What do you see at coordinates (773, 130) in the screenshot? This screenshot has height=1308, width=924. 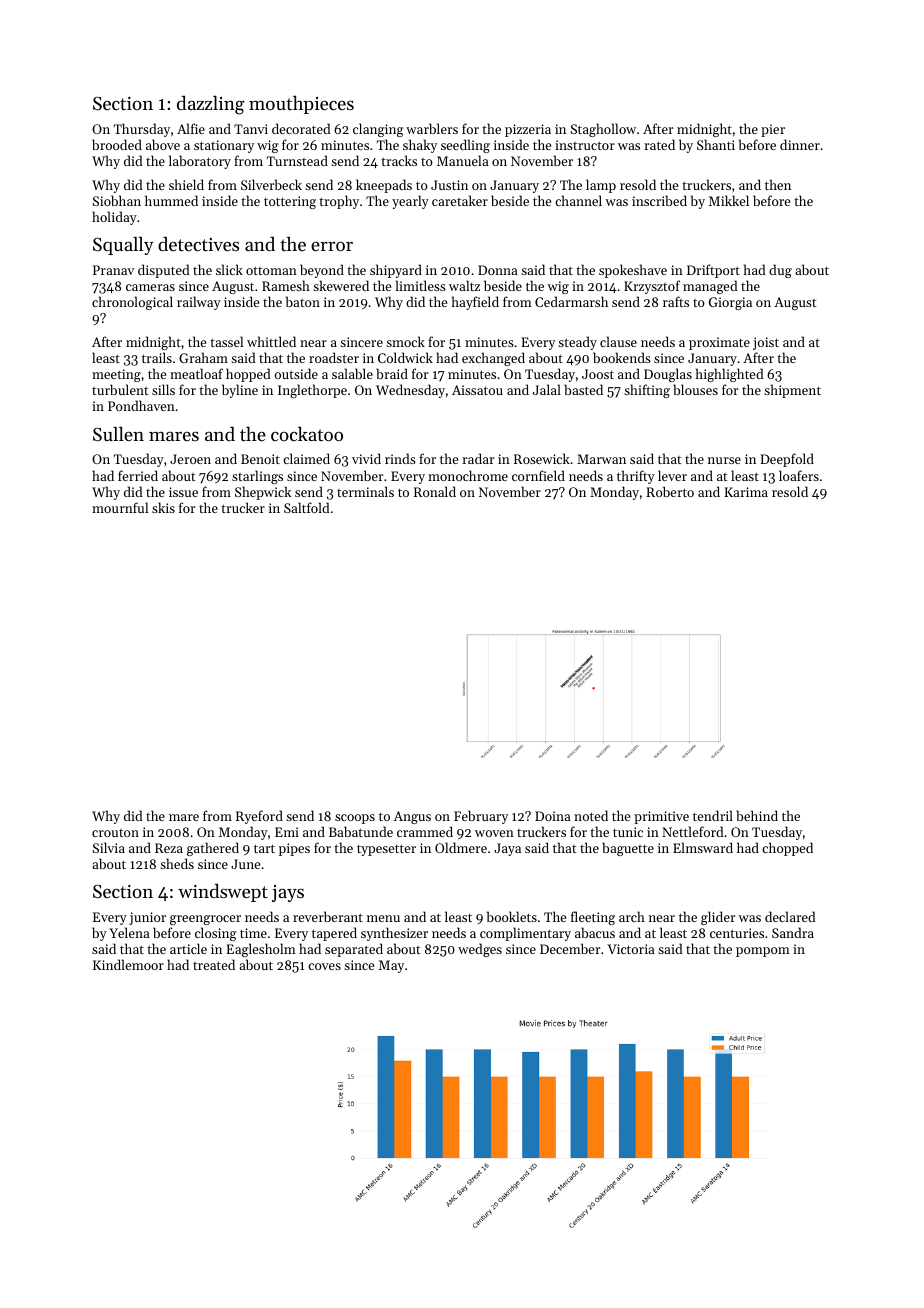 I see `pier` at bounding box center [773, 130].
